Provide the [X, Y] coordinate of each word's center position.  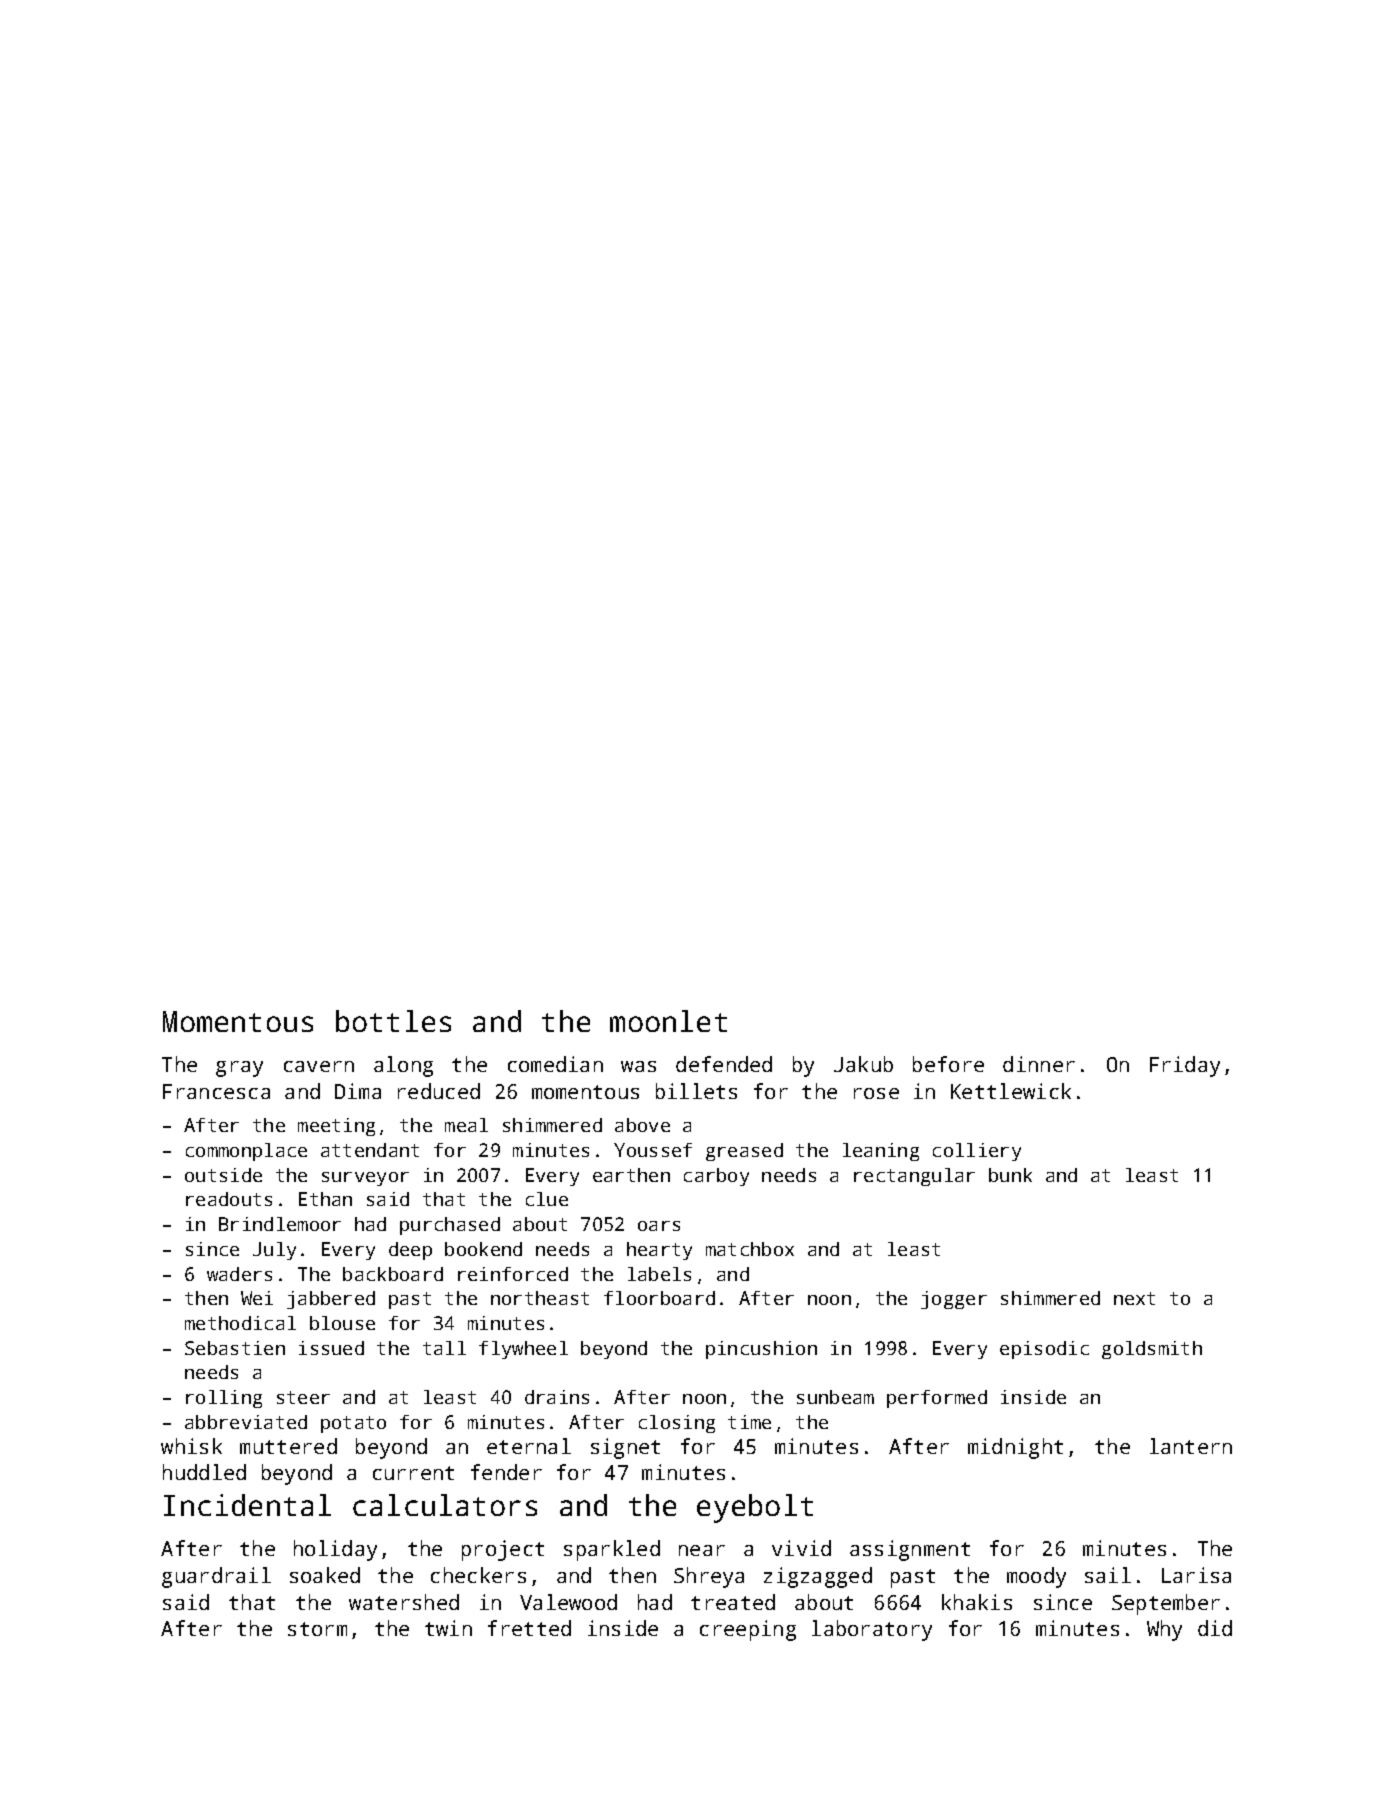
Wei [257, 1298]
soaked [325, 1575]
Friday [1185, 1066]
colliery [977, 1152]
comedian [555, 1064]
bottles [393, 1021]
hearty [659, 1251]
